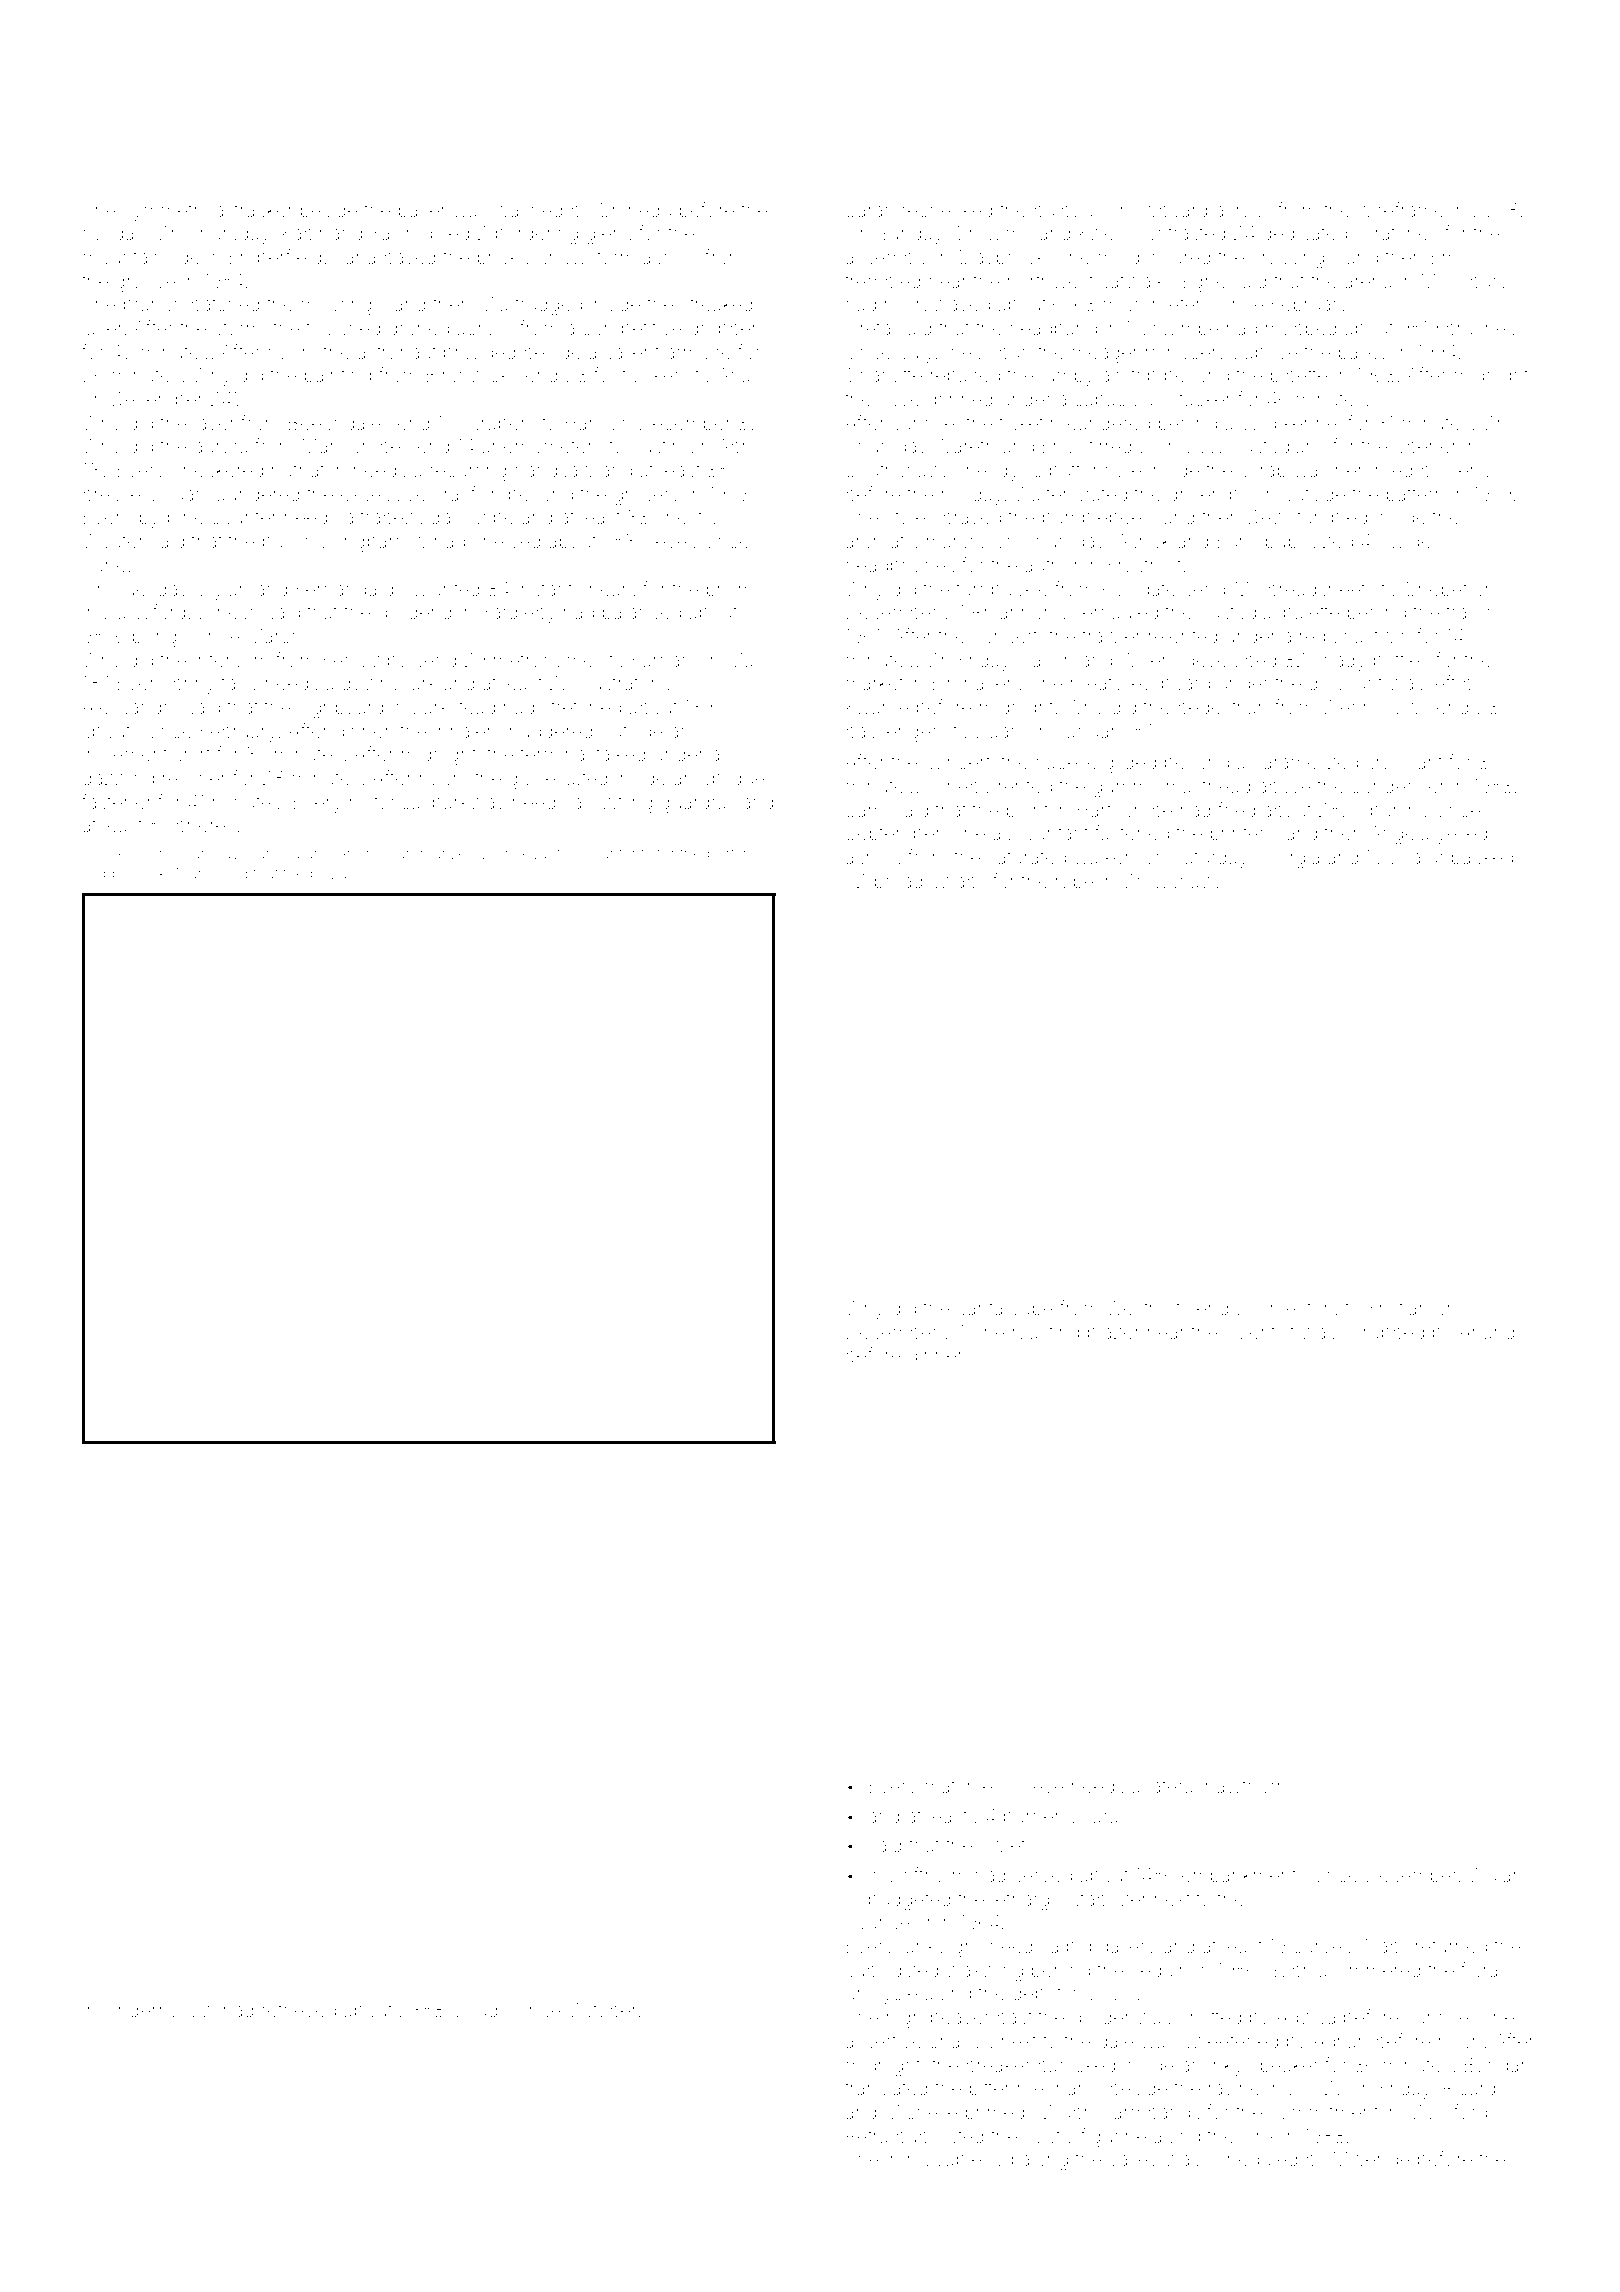 This document has width=1620, height=2292. Describe the element at coordinates (1005, 1310) in the document. I see `cantaloupe` at that location.
